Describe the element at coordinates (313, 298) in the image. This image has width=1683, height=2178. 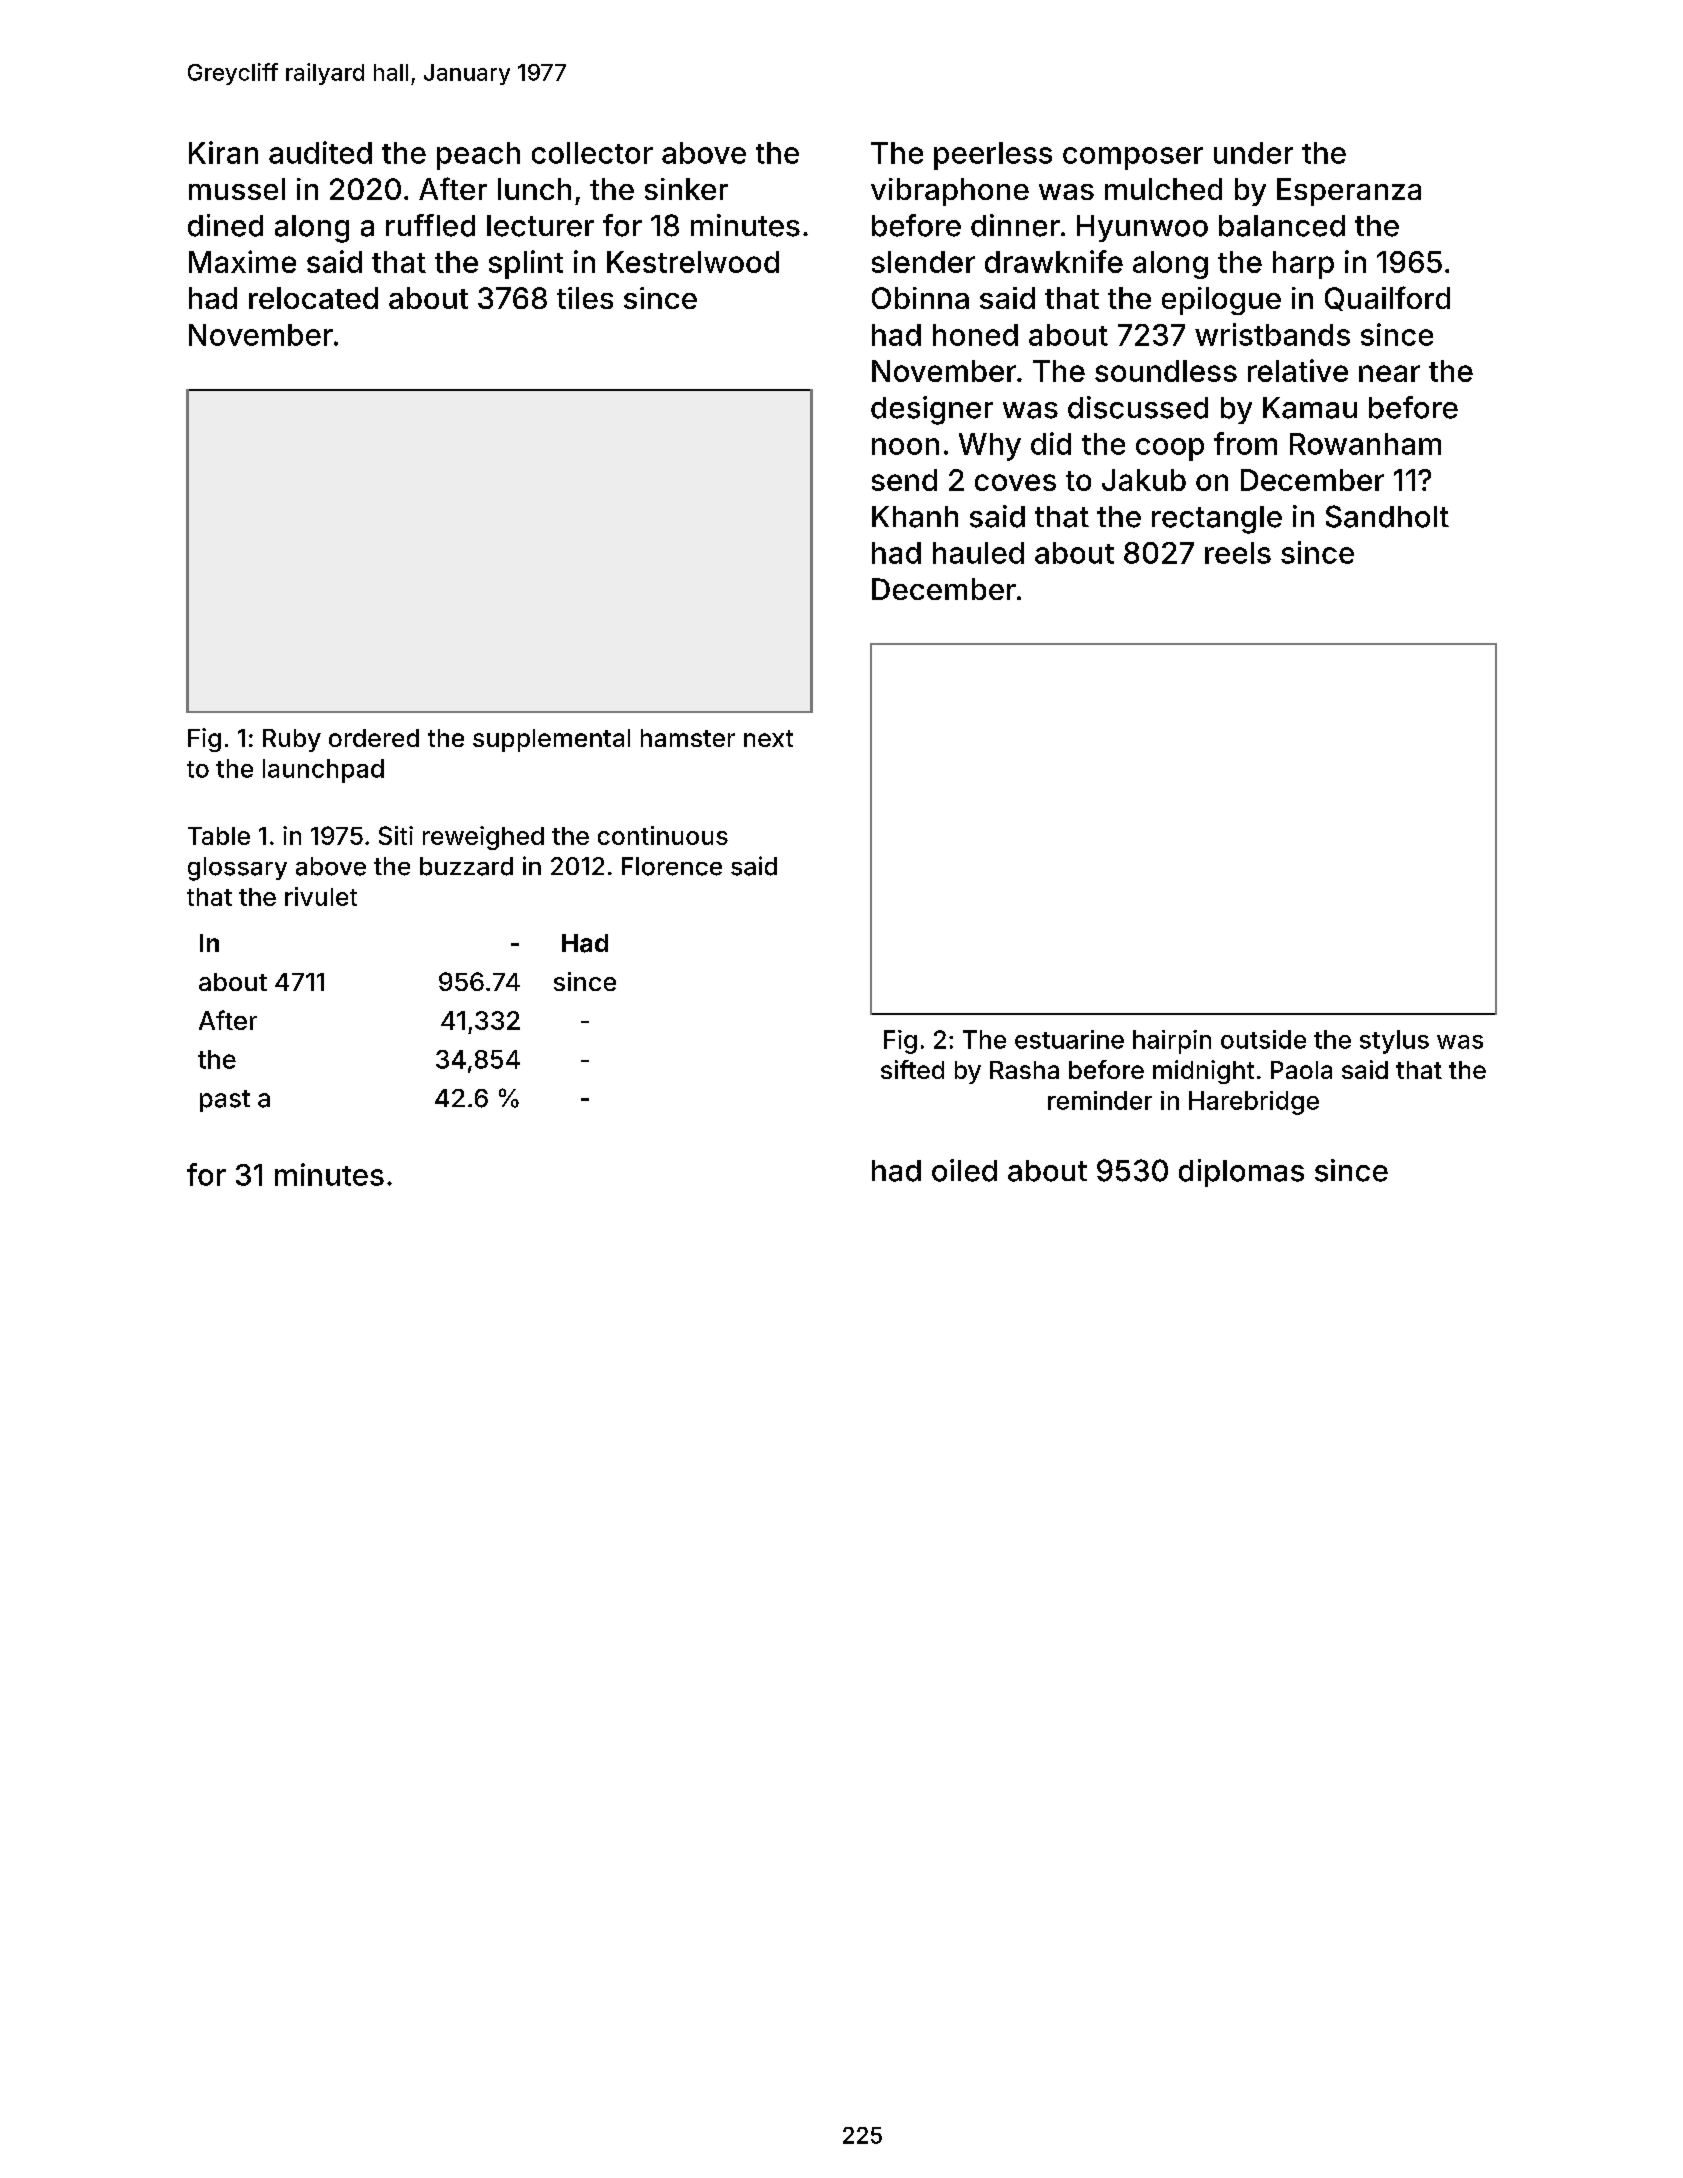
I see `relocated` at that location.
